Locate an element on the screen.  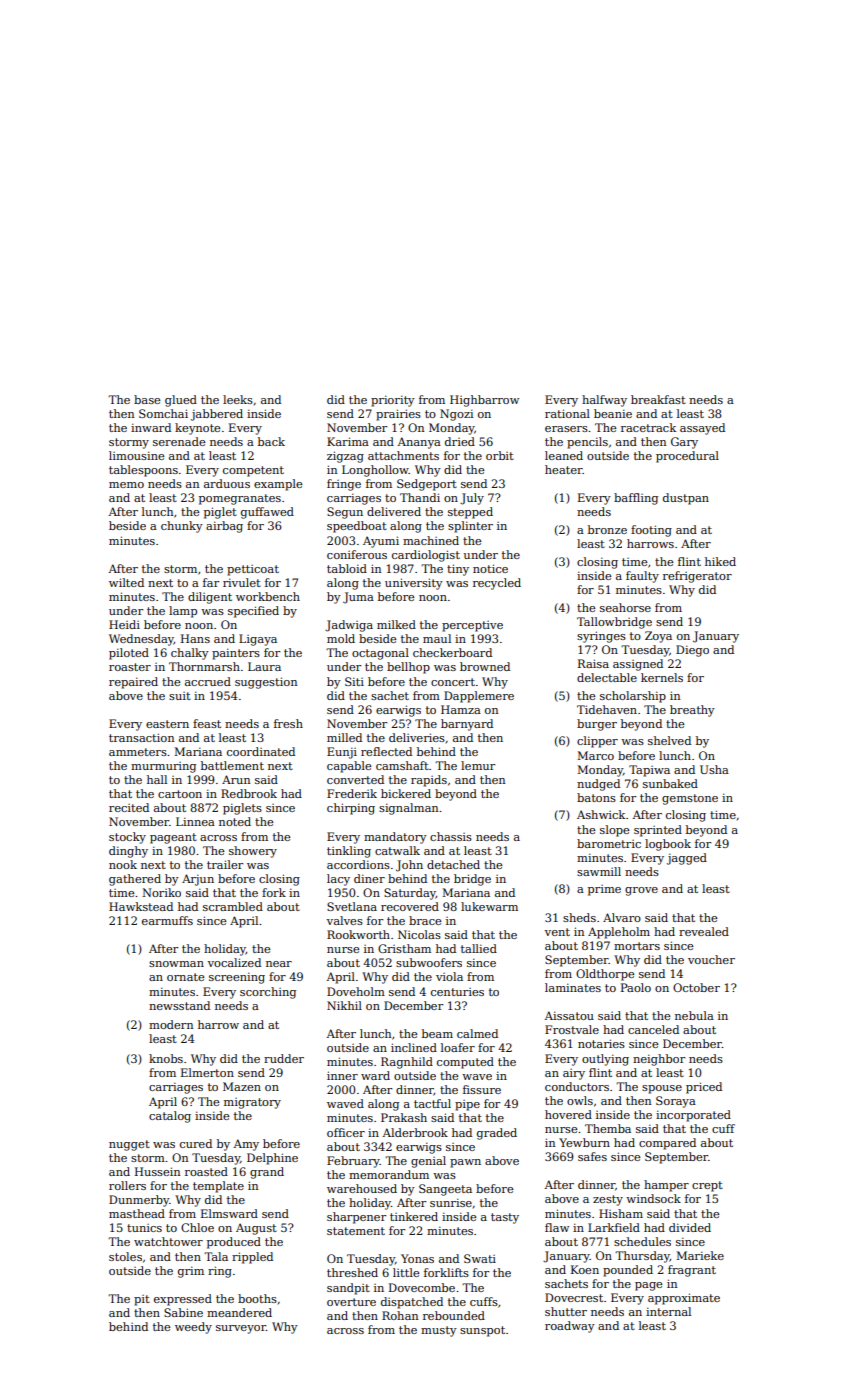
Somchai is located at coordinates (163, 413).
